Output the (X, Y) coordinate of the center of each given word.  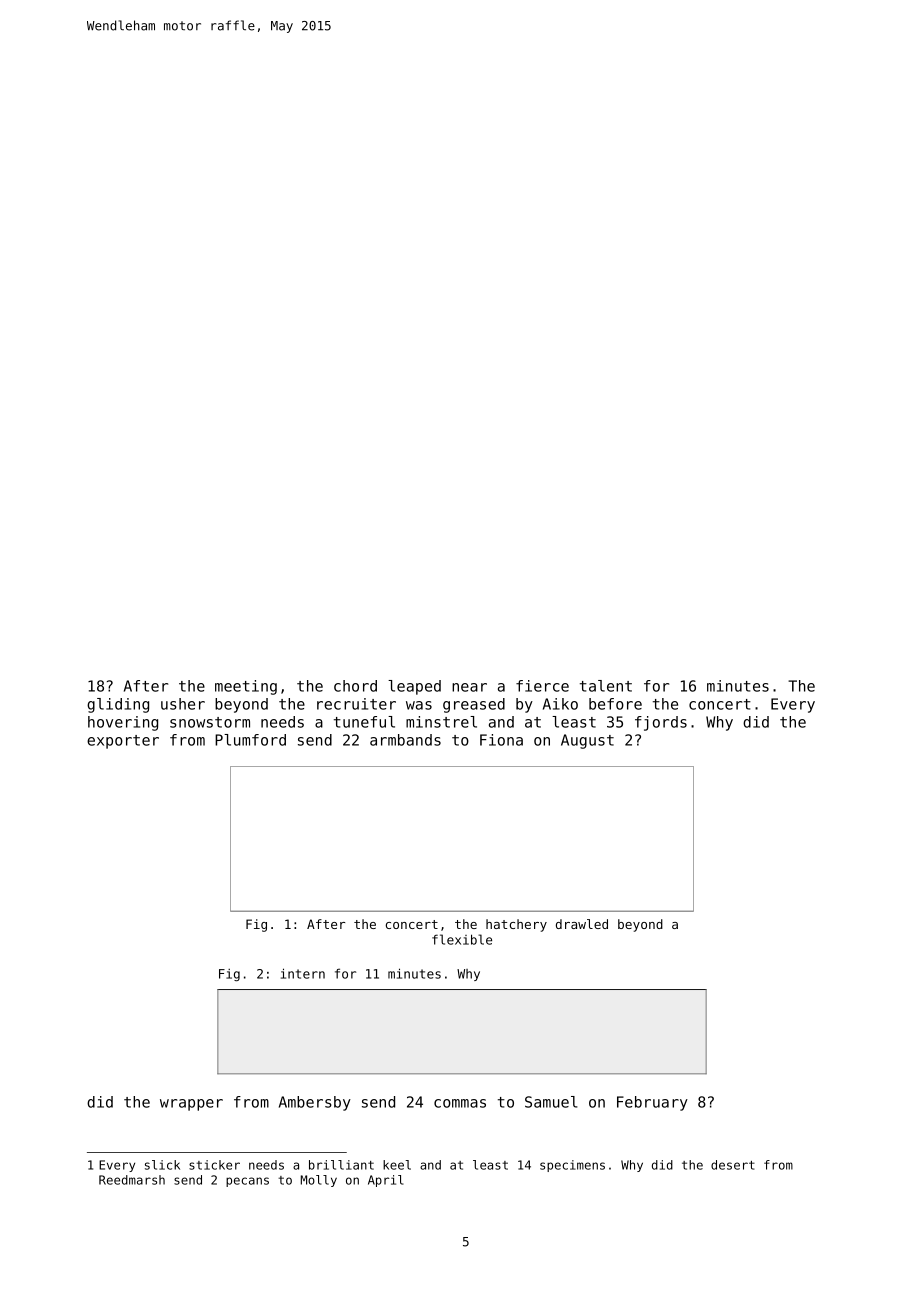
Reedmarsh (132, 1180)
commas (460, 1103)
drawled (582, 924)
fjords (661, 723)
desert (733, 1165)
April (386, 1181)
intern (303, 973)
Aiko (560, 704)
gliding (118, 705)
